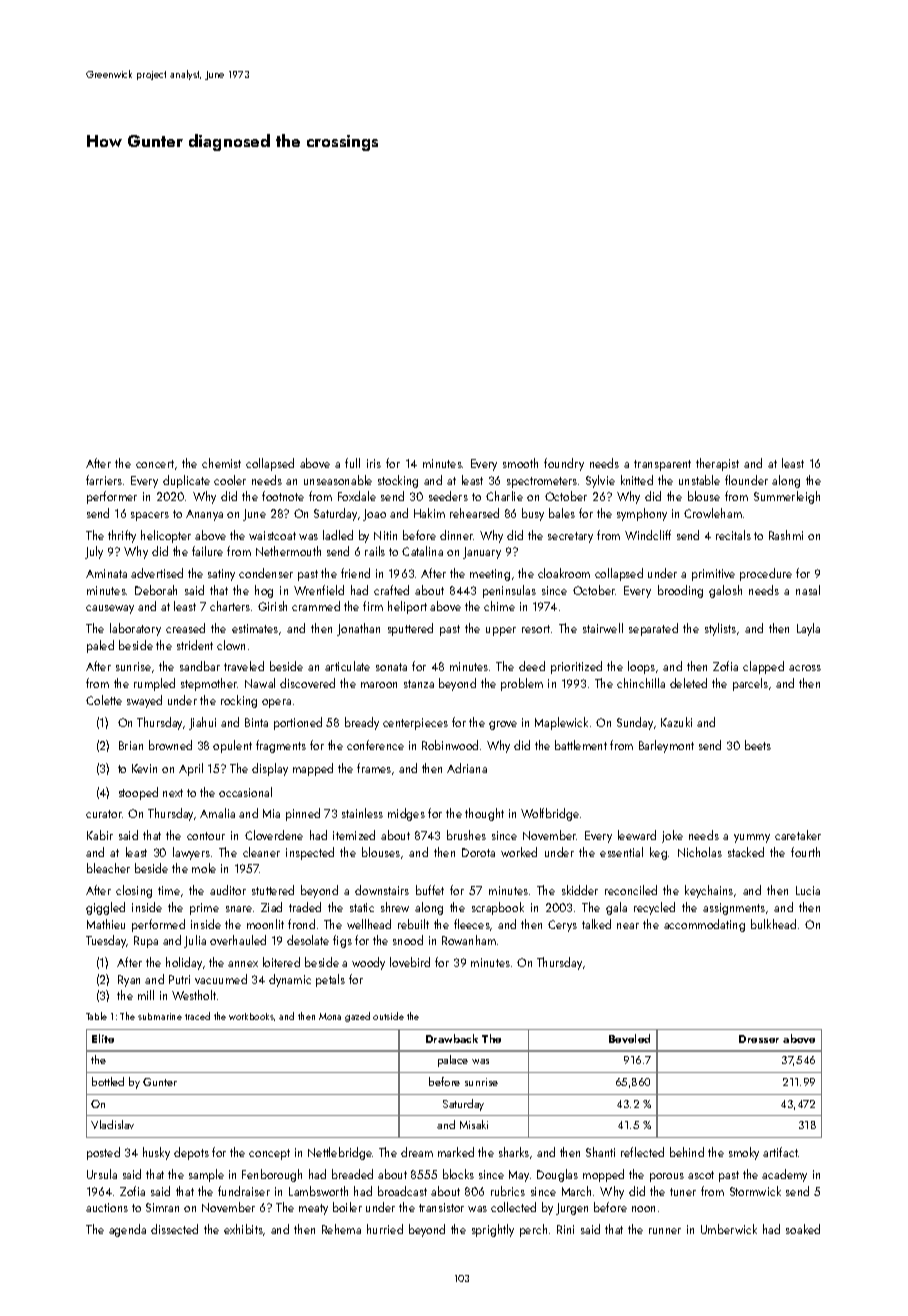 The height and width of the screenshot is (1316, 908). Describe the element at coordinates (467, 768) in the screenshot. I see `Adriana` at that location.
